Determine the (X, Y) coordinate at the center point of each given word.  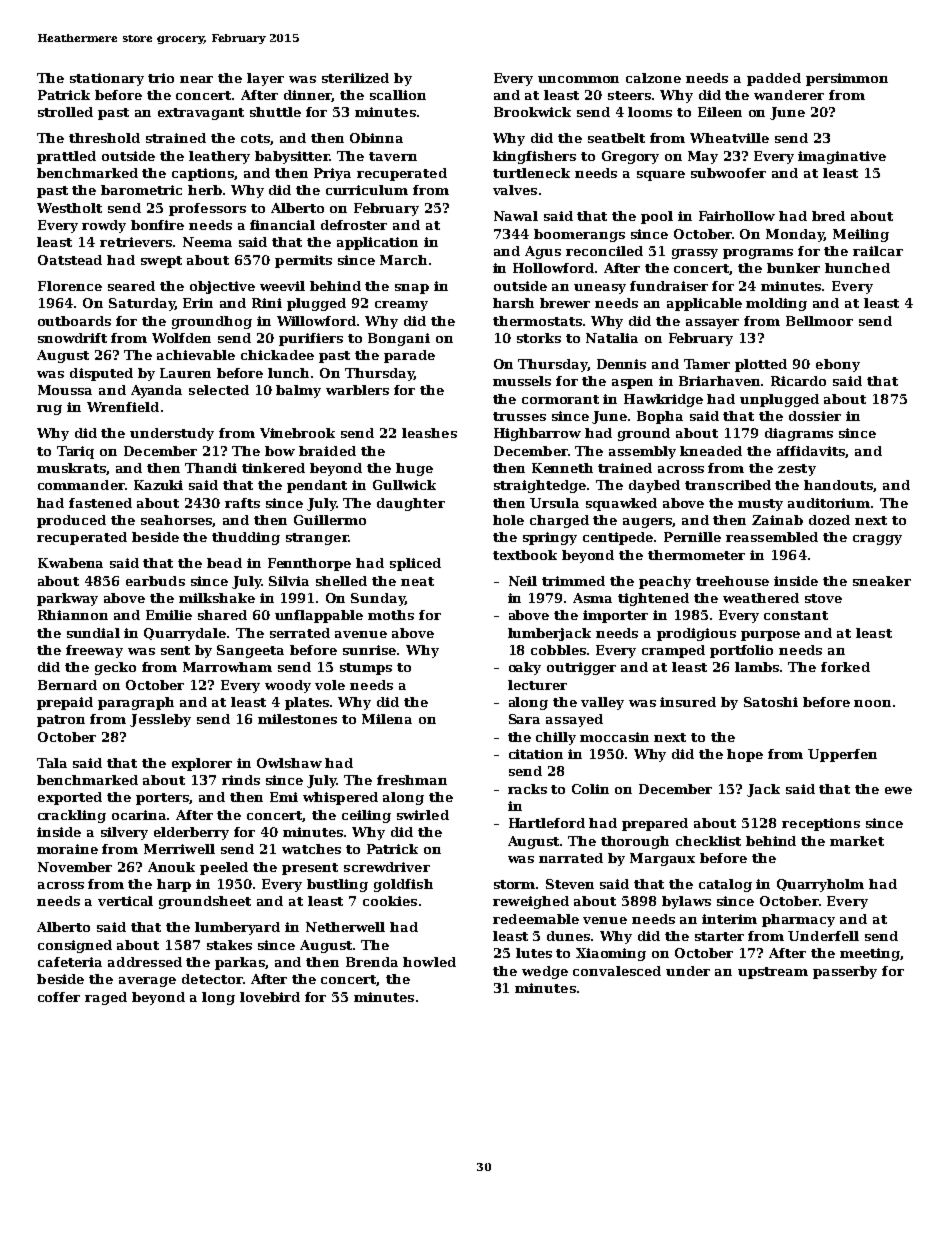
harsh (513, 303)
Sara (524, 719)
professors (207, 209)
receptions (821, 824)
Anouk (171, 867)
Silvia (289, 581)
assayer (712, 324)
